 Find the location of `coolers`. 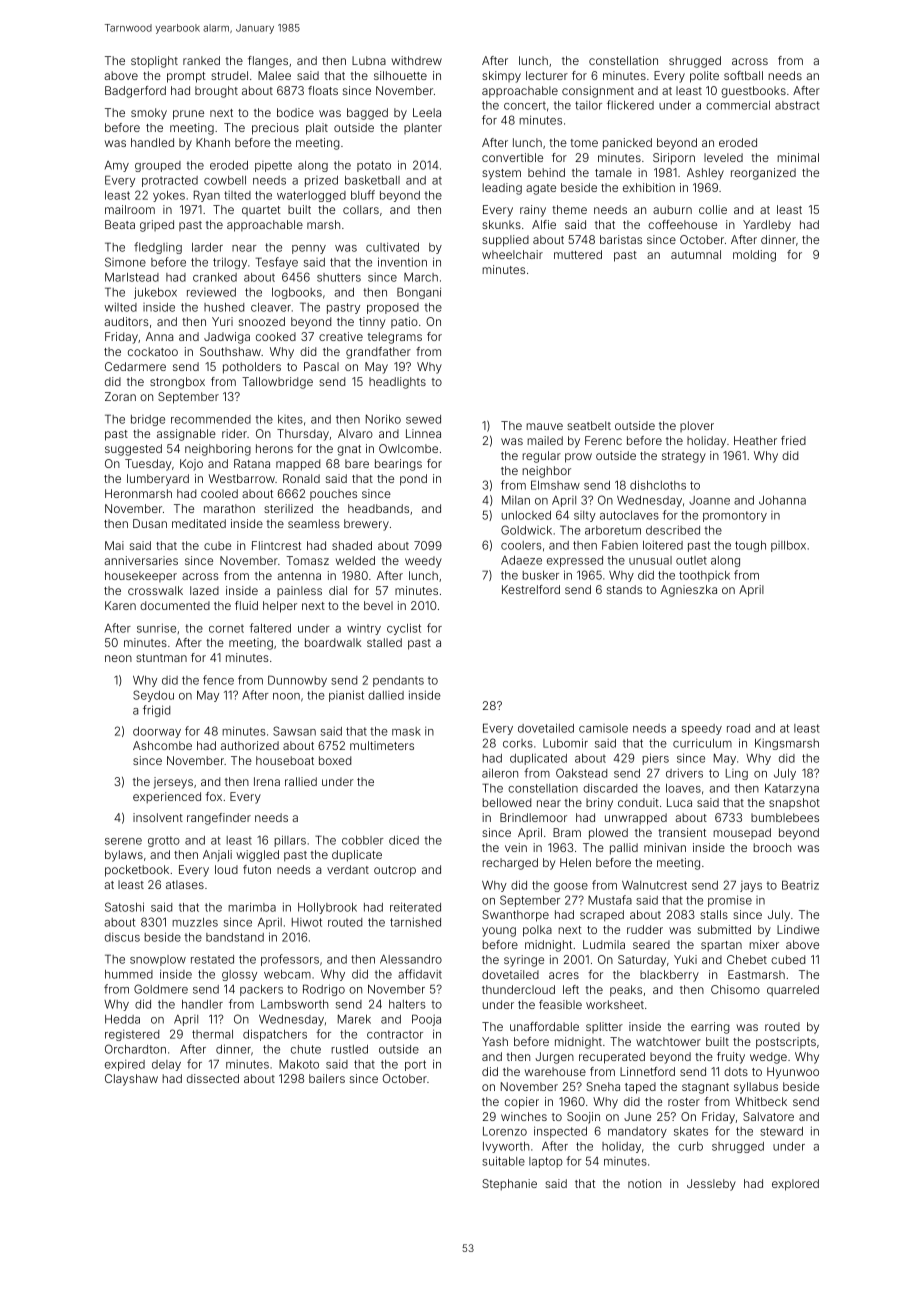

coolers is located at coordinates (521, 545).
